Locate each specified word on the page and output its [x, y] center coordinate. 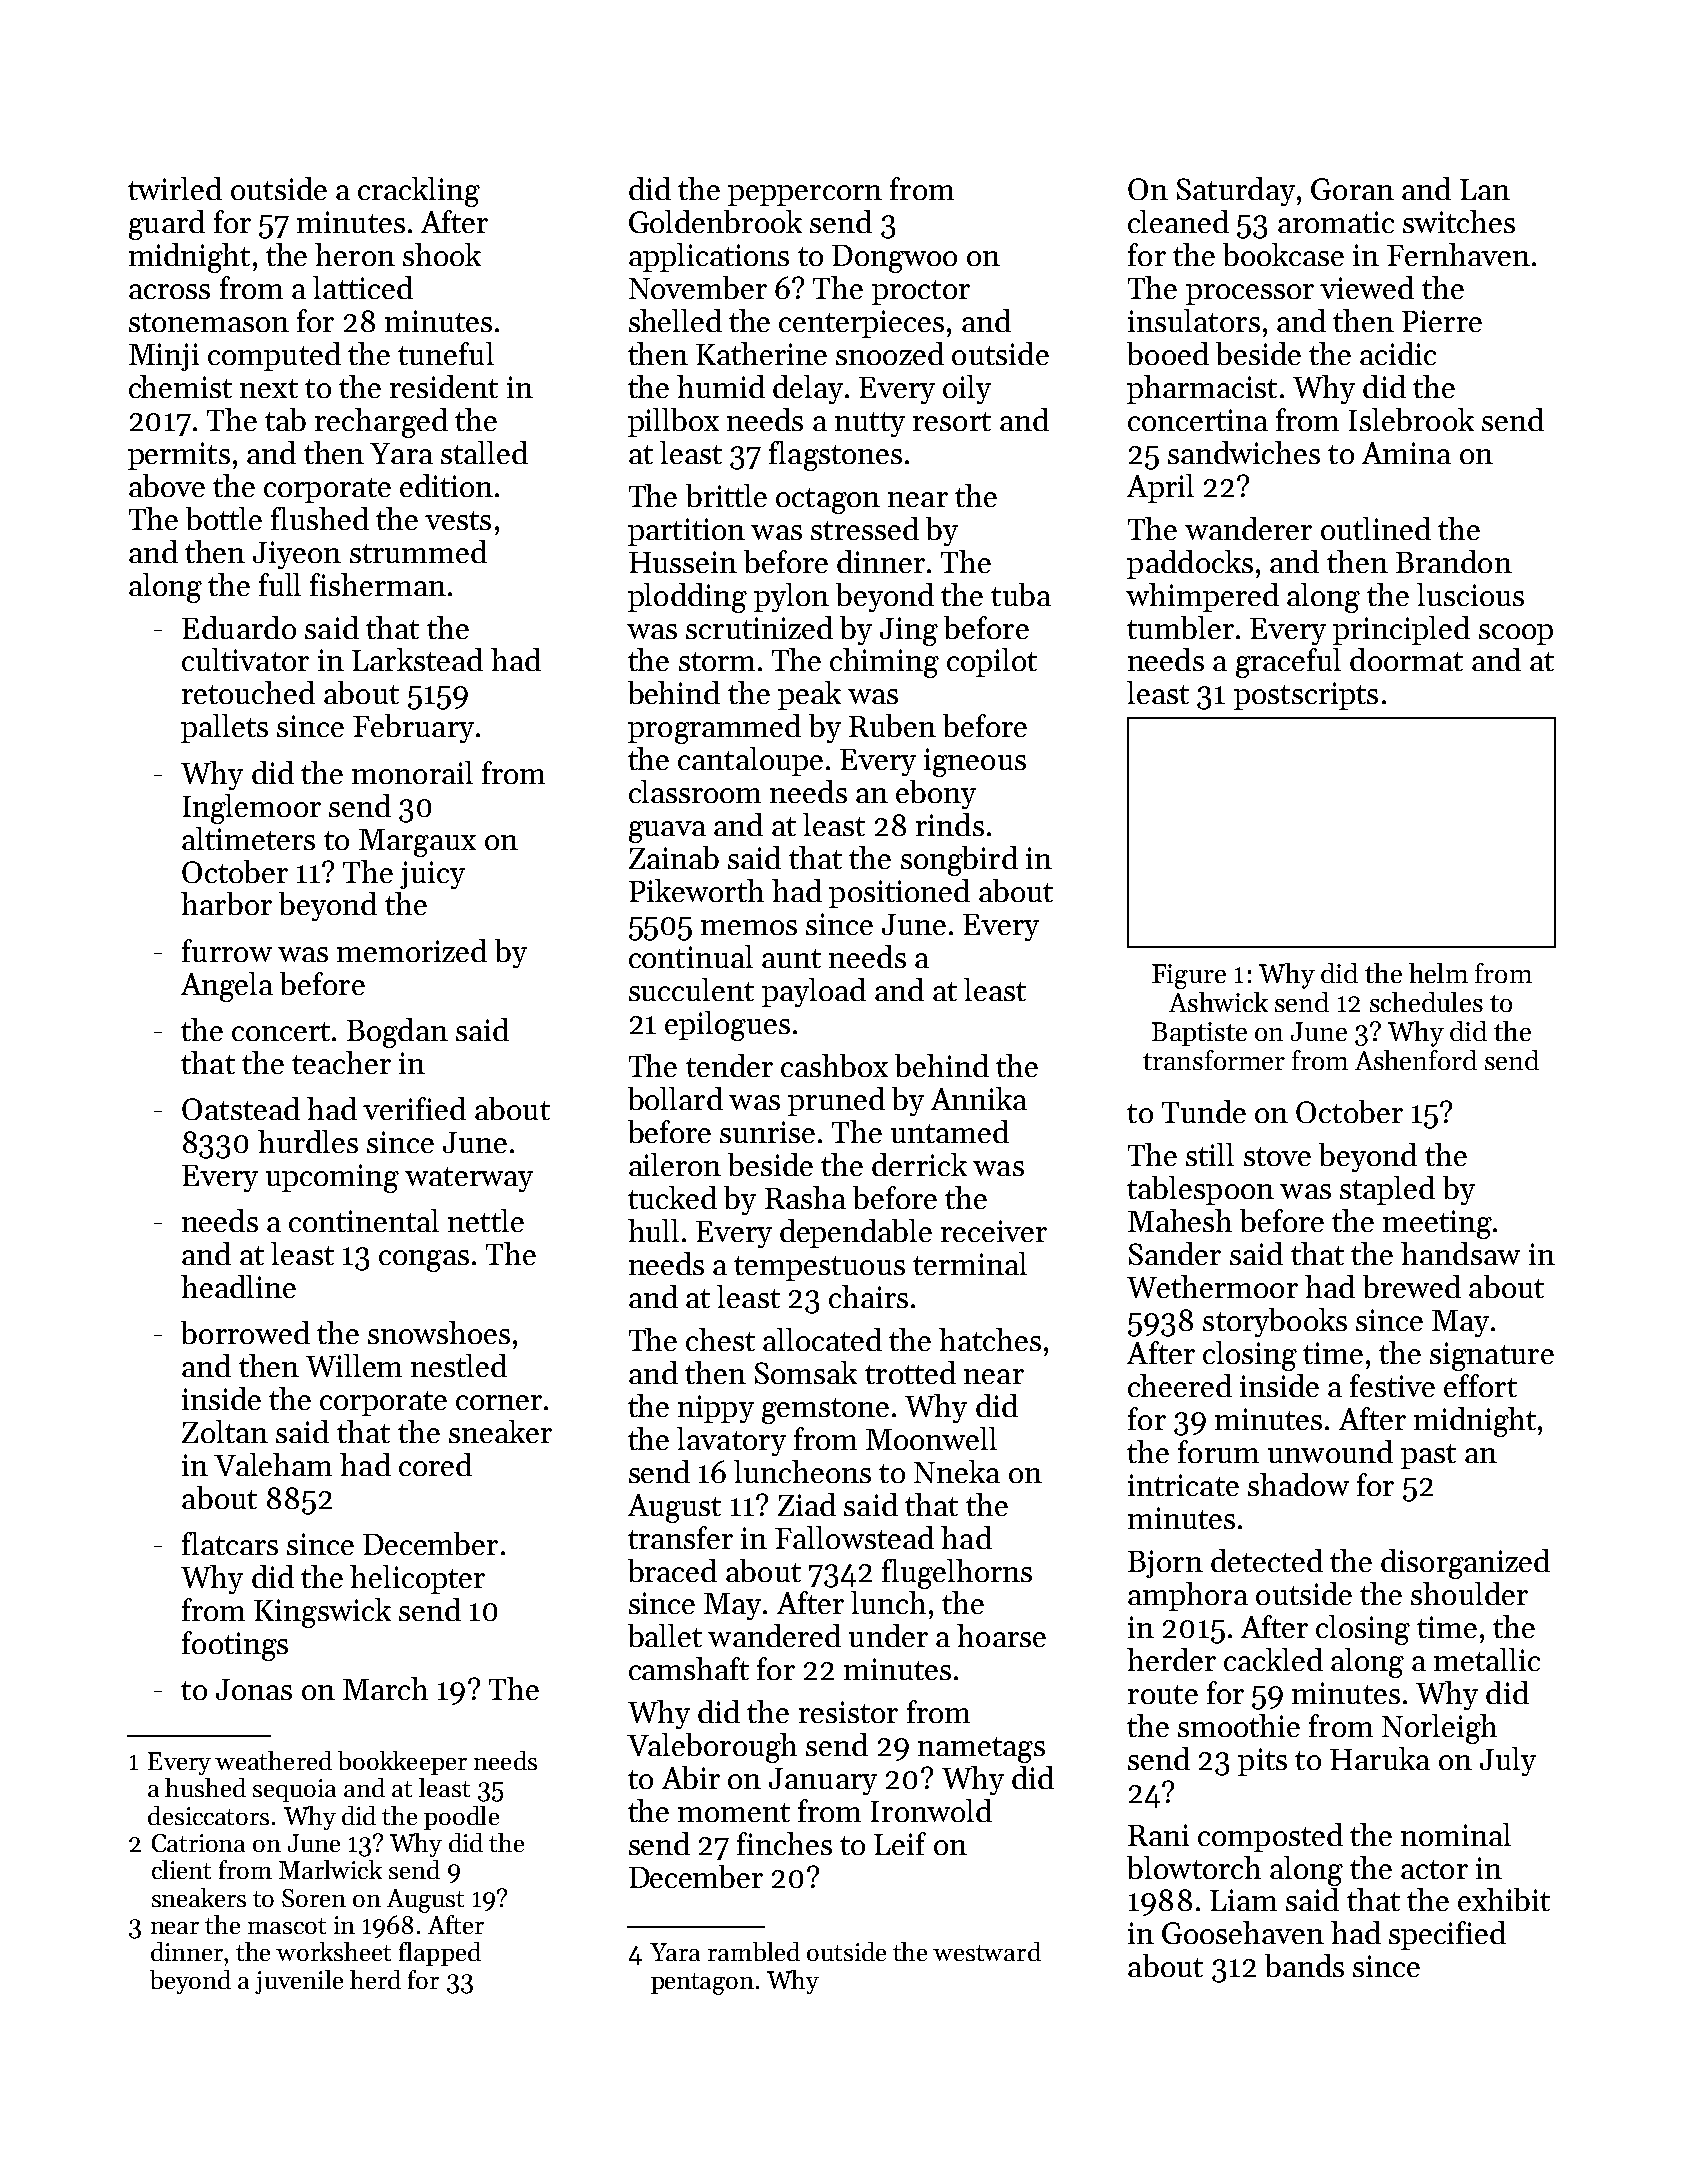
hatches [990, 1339]
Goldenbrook [715, 221]
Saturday [1236, 191]
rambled [754, 1951]
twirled [175, 188]
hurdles [308, 1141]
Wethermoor [1212, 1286]
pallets [224, 728]
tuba [1021, 594]
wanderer [1248, 528]
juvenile [299, 1982]
